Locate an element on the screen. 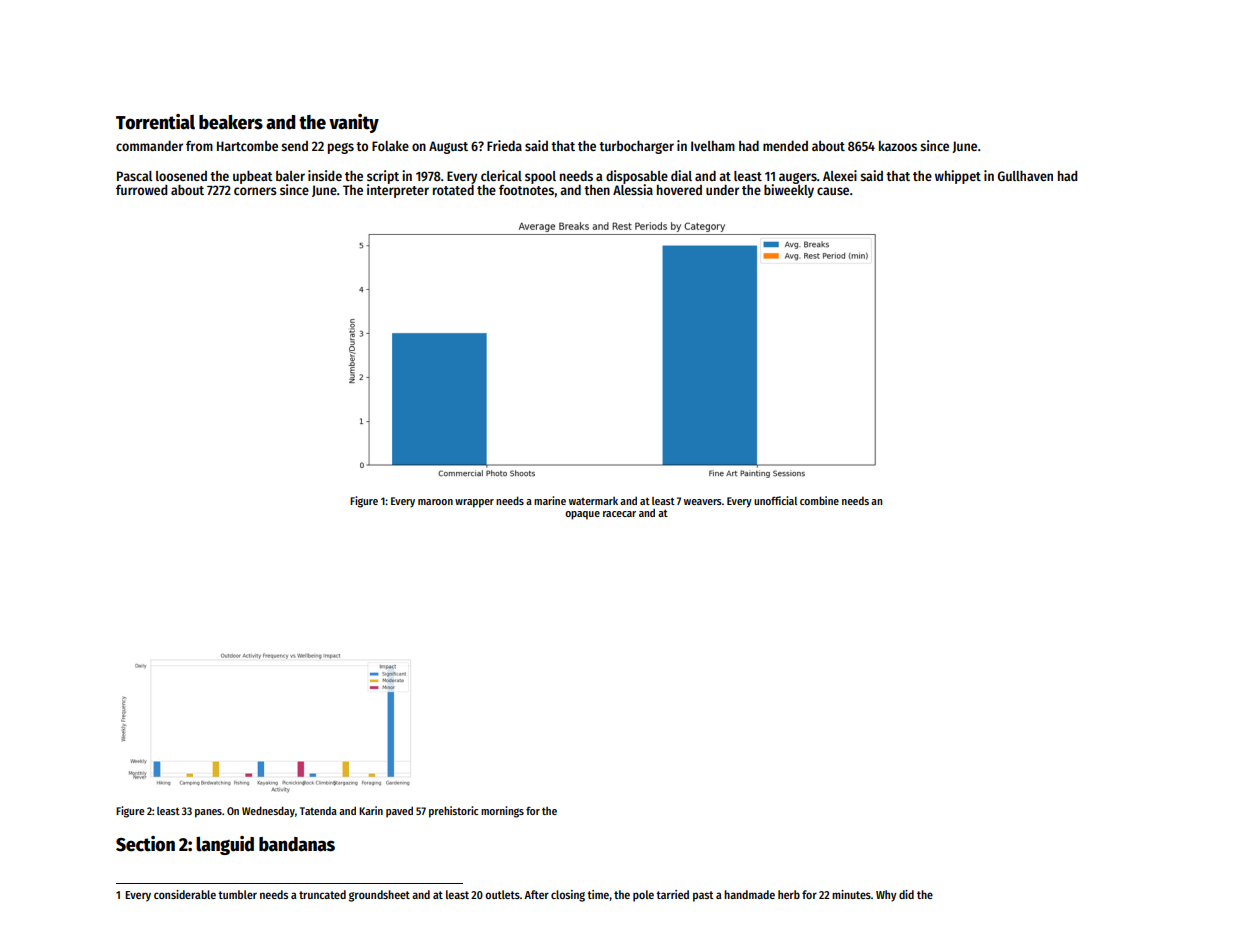 This screenshot has width=1233, height=952. maroon is located at coordinates (435, 502).
